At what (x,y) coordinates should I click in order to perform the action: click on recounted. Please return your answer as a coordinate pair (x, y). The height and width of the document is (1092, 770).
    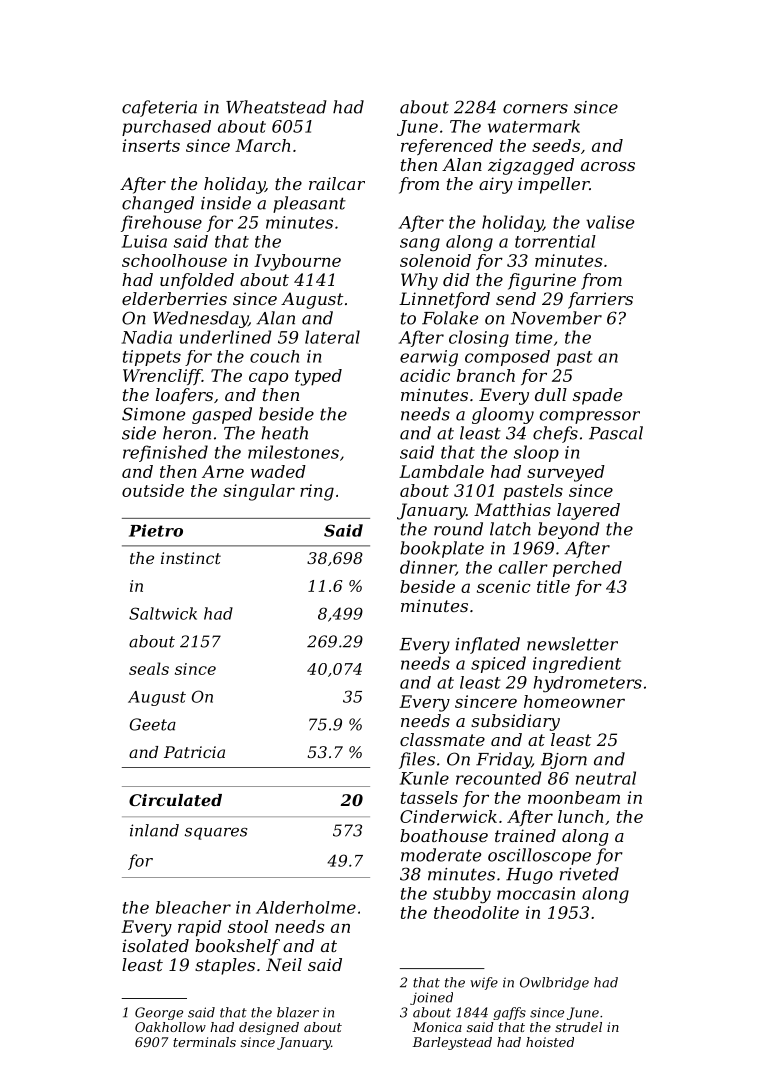
    Looking at the image, I should click on (499, 778).
